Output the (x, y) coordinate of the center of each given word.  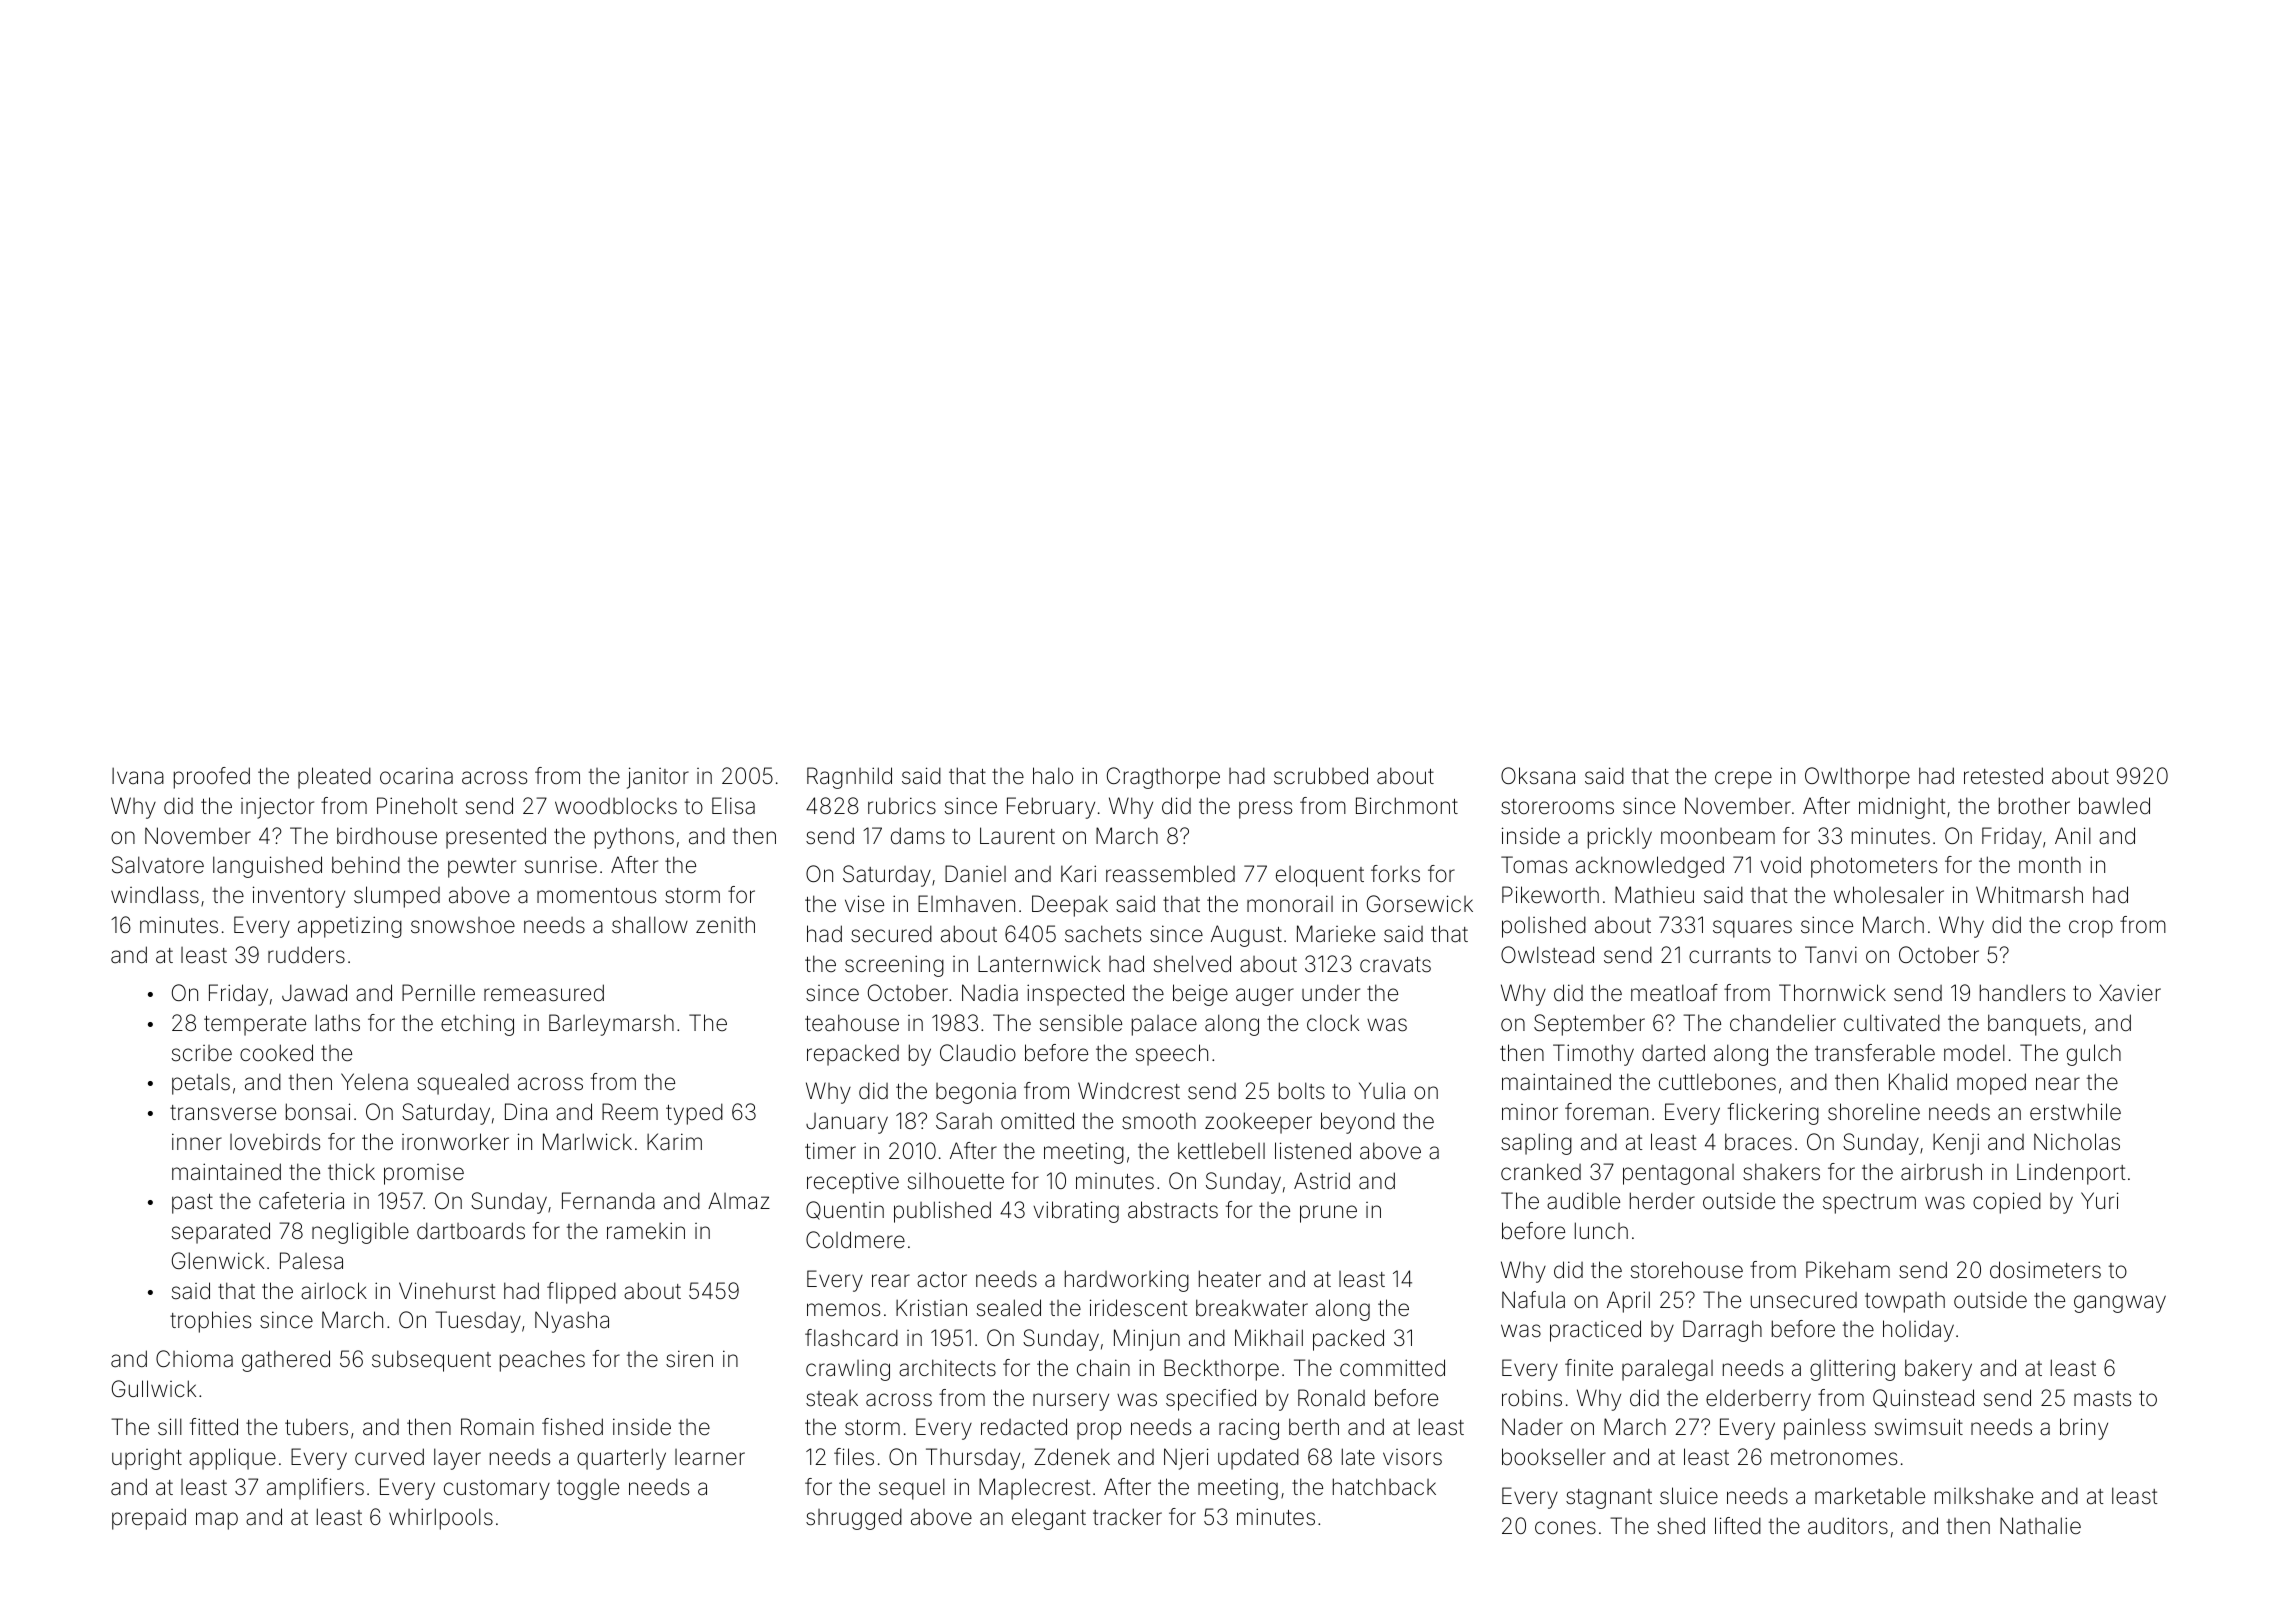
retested (2003, 776)
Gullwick (154, 1388)
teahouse (852, 1023)
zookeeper (1258, 1123)
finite (1589, 1367)
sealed (1009, 1308)
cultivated (1892, 1023)
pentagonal (1678, 1174)
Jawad (314, 993)
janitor (658, 778)
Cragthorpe (1163, 778)
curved (389, 1457)
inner (197, 1142)
